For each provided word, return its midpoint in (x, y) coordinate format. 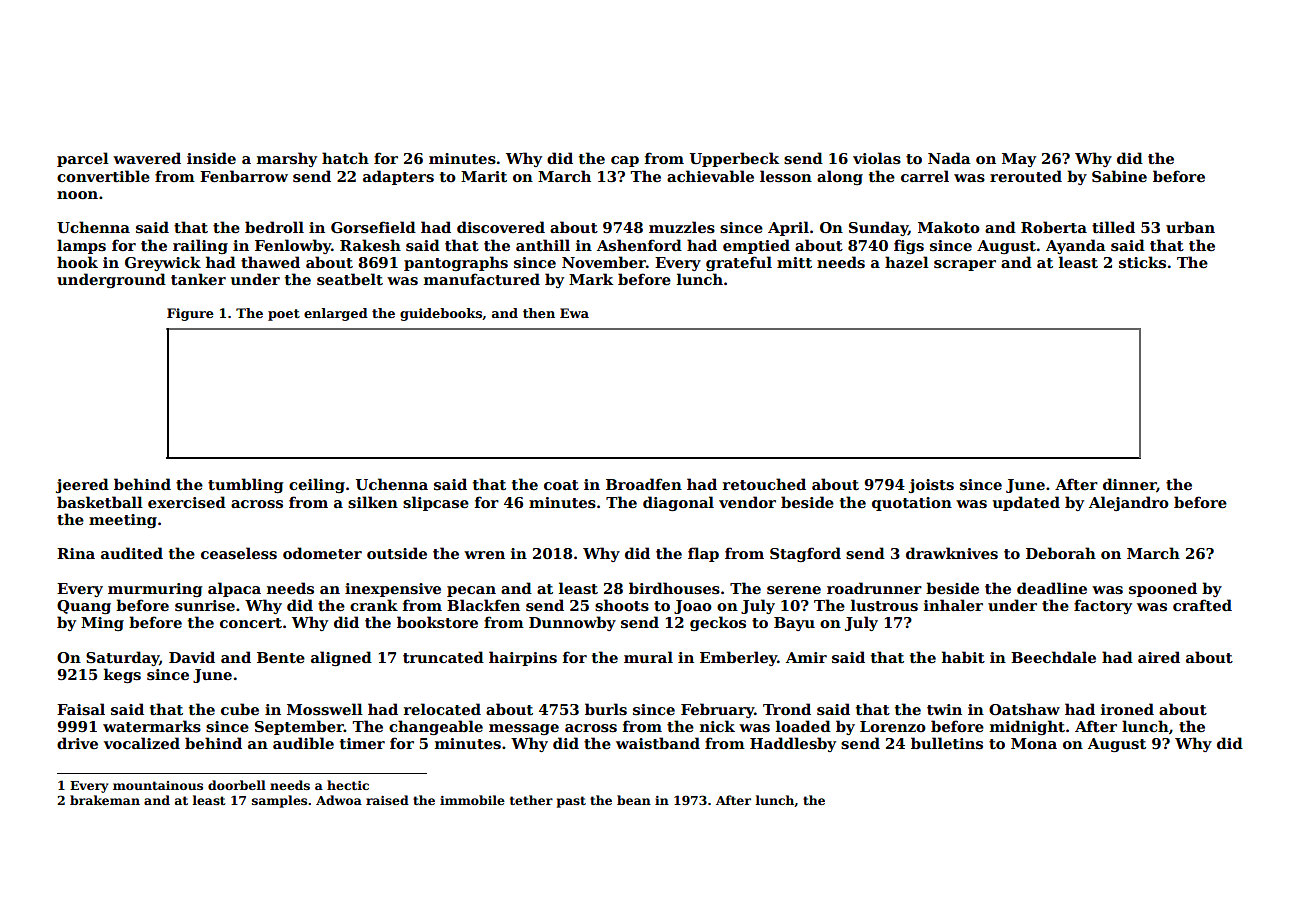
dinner (1130, 485)
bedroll (274, 227)
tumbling (245, 485)
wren (484, 555)
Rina (76, 553)
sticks (1142, 262)
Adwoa (339, 800)
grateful (739, 263)
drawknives (952, 553)
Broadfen (644, 484)
